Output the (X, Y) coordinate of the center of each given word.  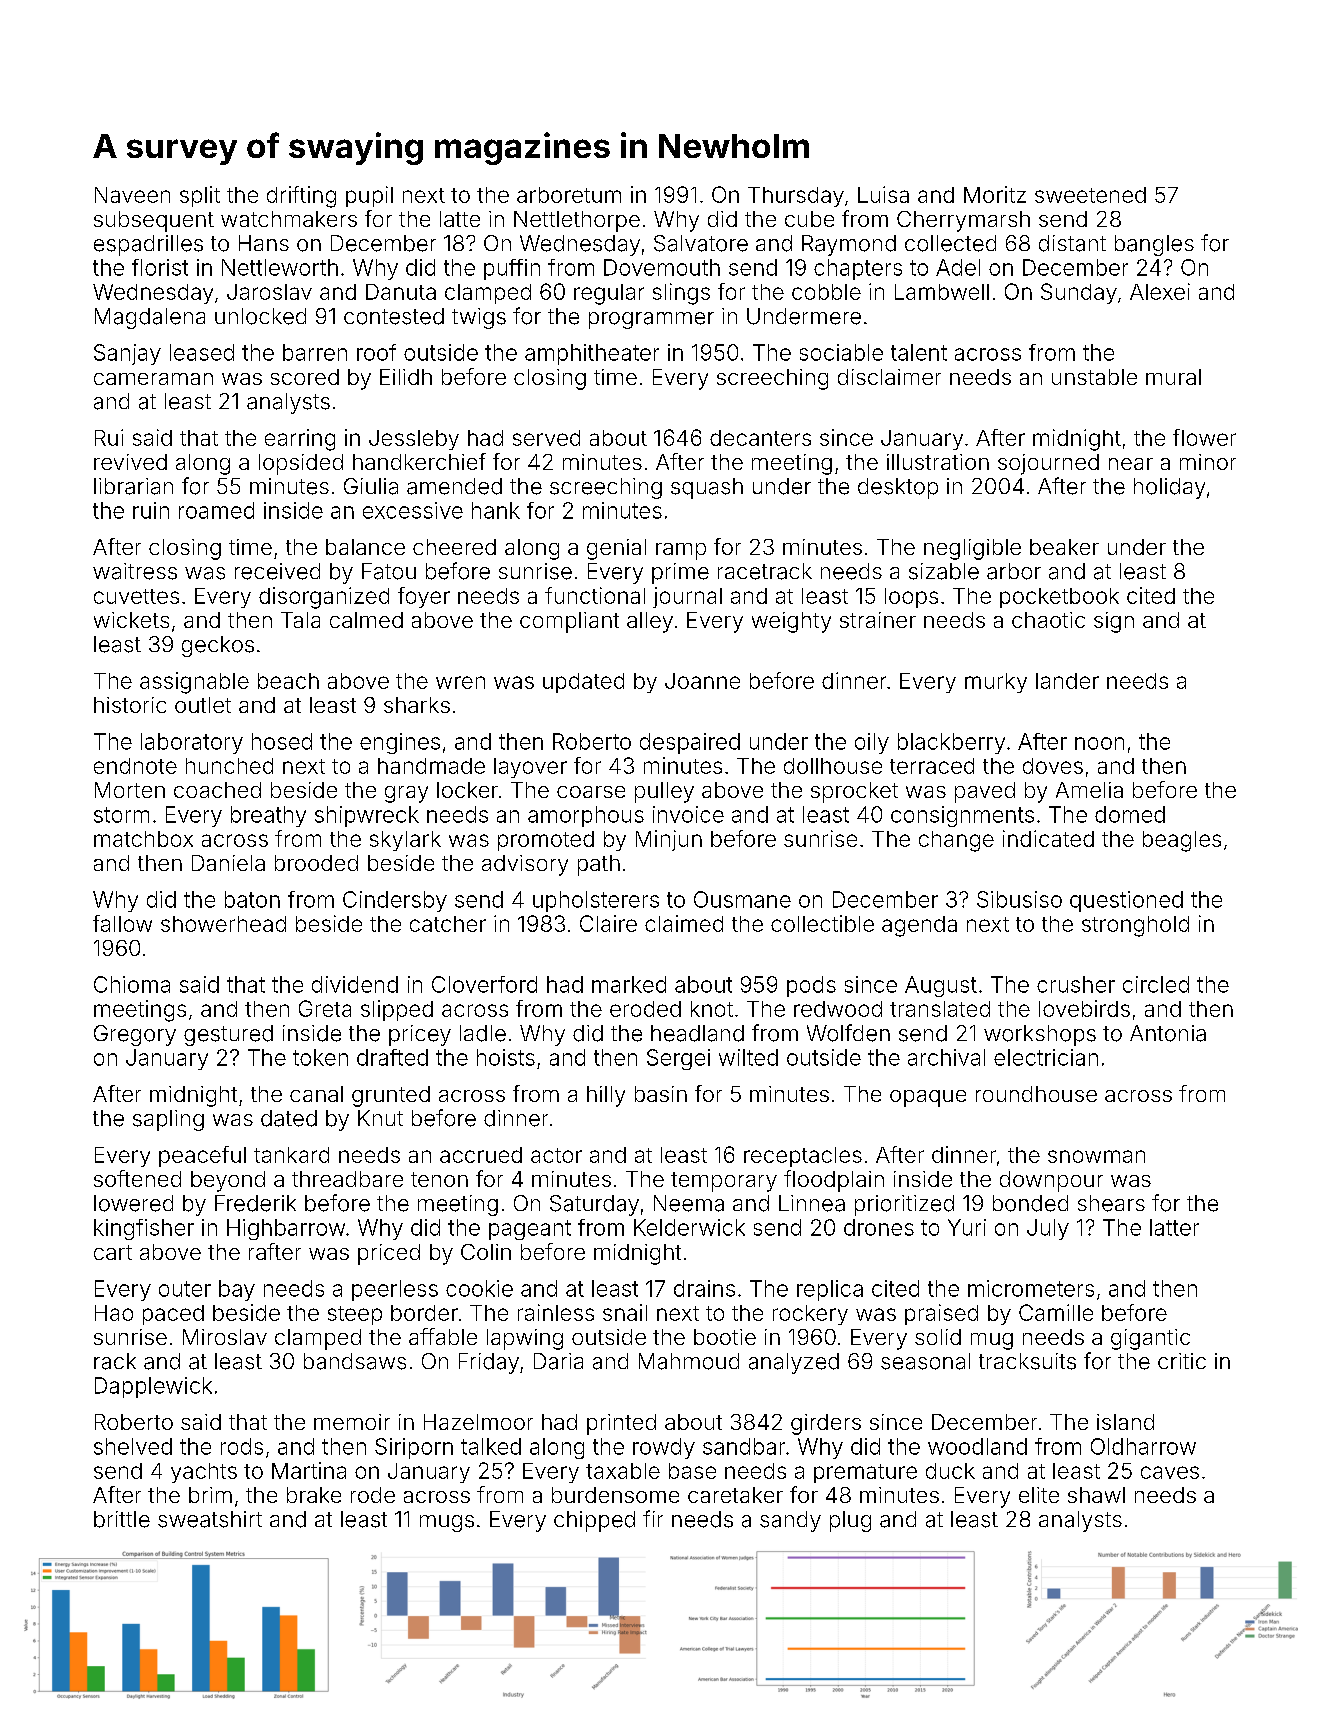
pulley (664, 792)
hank (496, 510)
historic (130, 705)
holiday (1169, 488)
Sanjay (127, 354)
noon (1099, 743)
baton (252, 899)
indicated (1048, 838)
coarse (591, 792)
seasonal (925, 1361)
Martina (309, 1470)
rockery (810, 1315)
